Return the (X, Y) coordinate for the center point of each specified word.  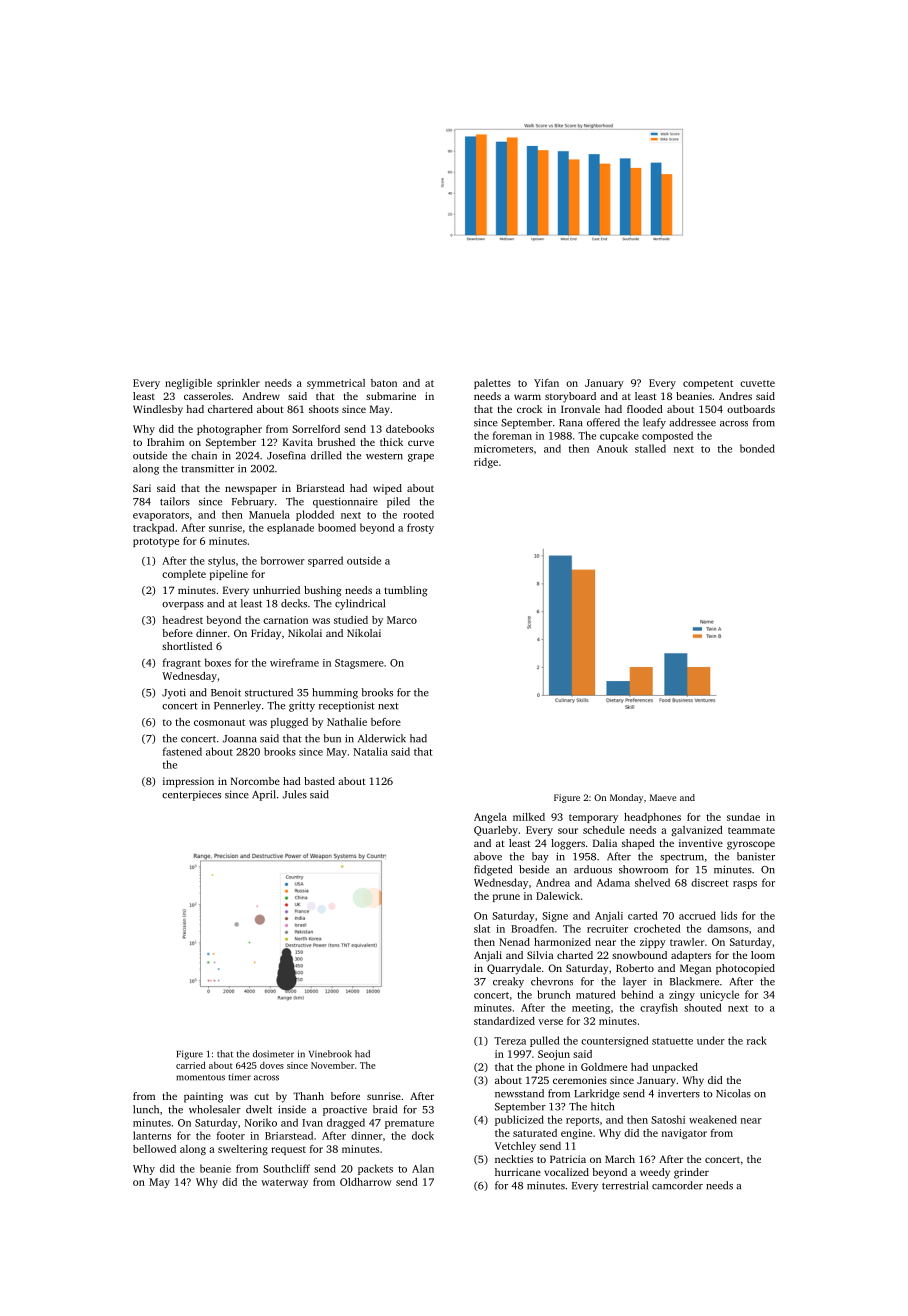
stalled (650, 448)
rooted (418, 514)
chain (204, 455)
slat (482, 928)
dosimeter (273, 1054)
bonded (757, 448)
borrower (283, 560)
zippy (653, 943)
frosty (420, 528)
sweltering (243, 1150)
